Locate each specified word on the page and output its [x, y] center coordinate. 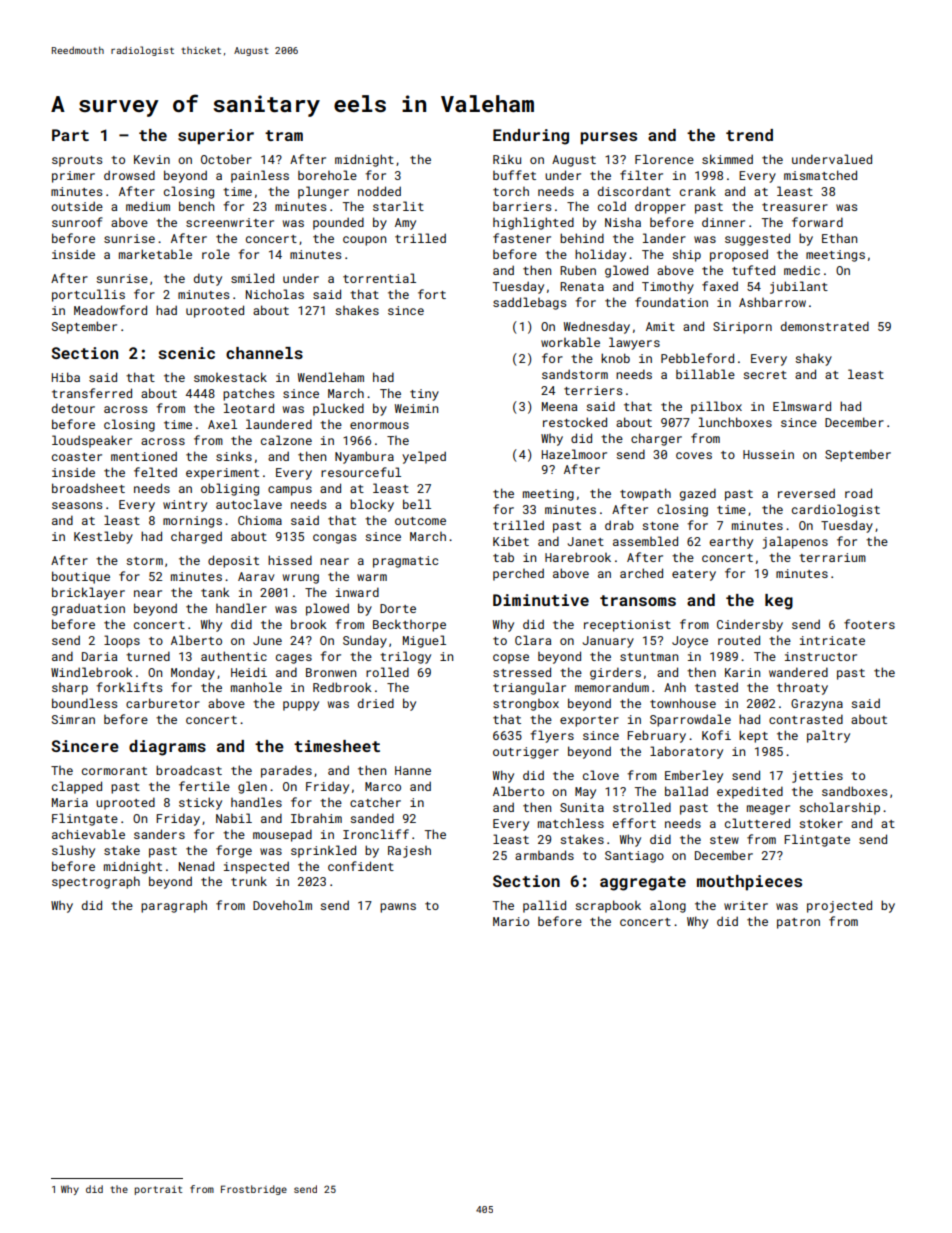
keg [779, 602]
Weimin [416, 408]
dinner [723, 222]
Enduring [531, 137]
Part [70, 135]
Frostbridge [254, 1190]
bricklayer [88, 593]
